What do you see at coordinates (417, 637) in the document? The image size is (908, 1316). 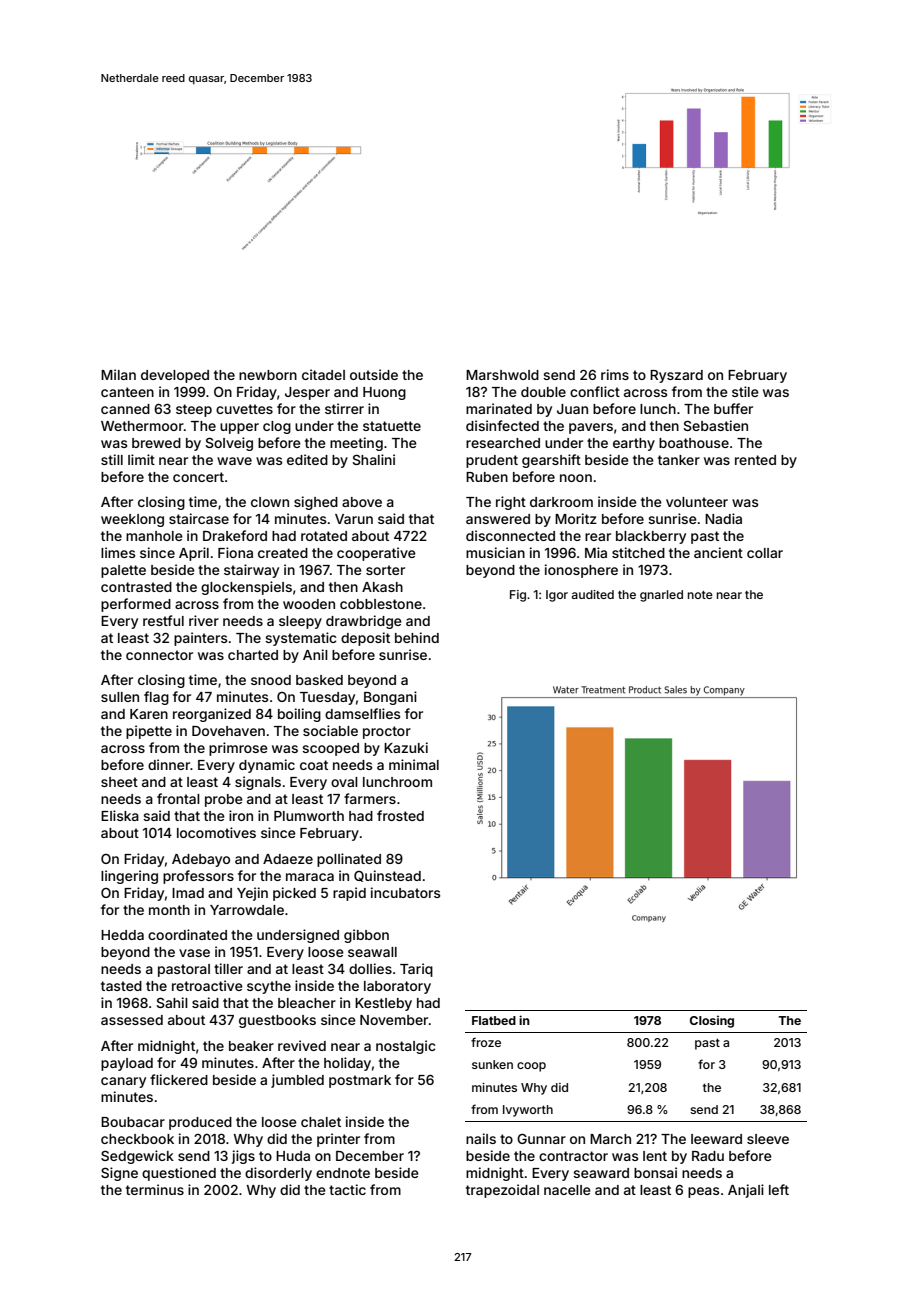 I see `behind` at bounding box center [417, 637].
